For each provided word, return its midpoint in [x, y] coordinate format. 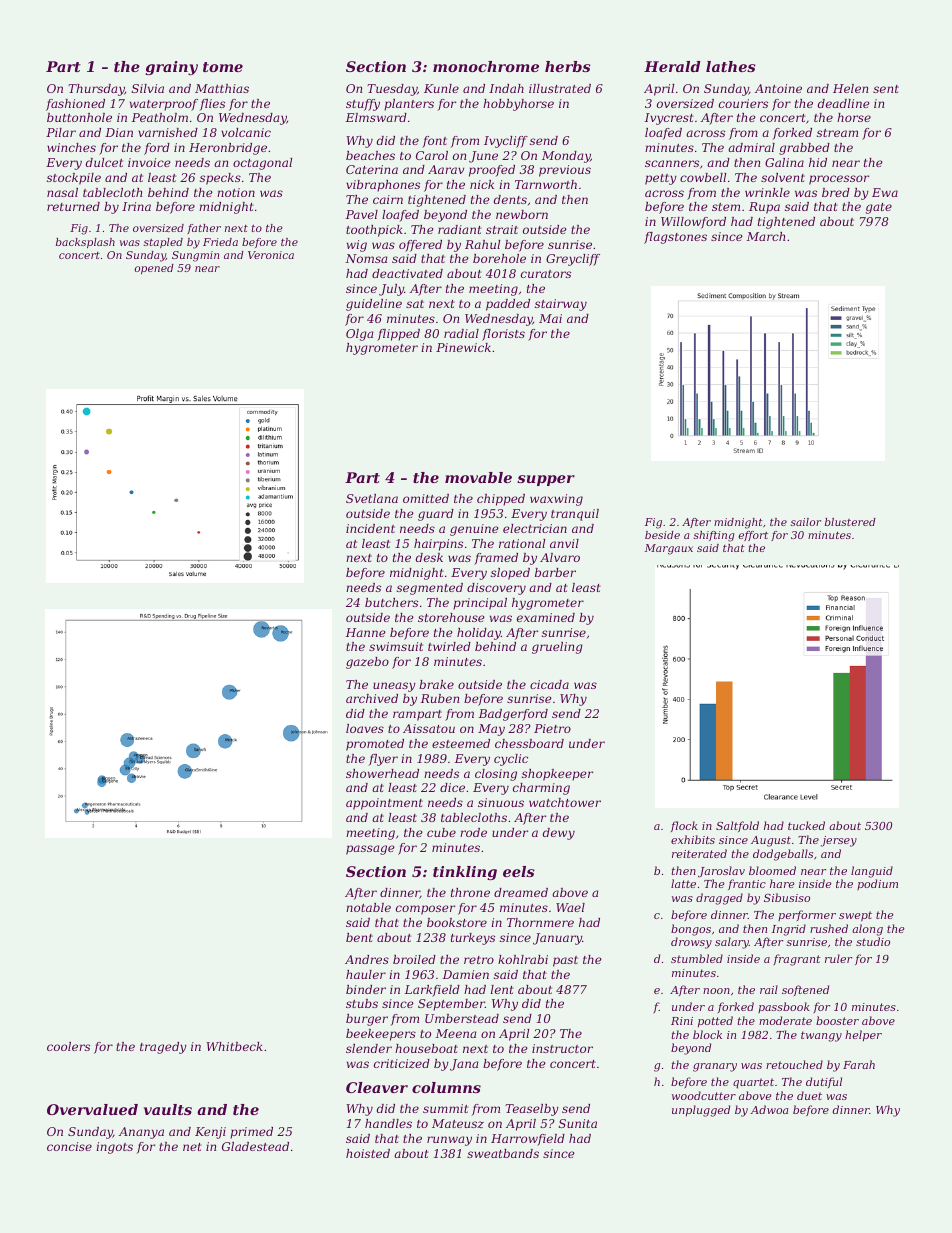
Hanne [366, 632]
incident [370, 528]
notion [236, 192]
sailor [806, 522]
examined [546, 617]
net [192, 1147]
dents [510, 199]
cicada [549, 684]
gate [879, 208]
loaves [365, 728]
